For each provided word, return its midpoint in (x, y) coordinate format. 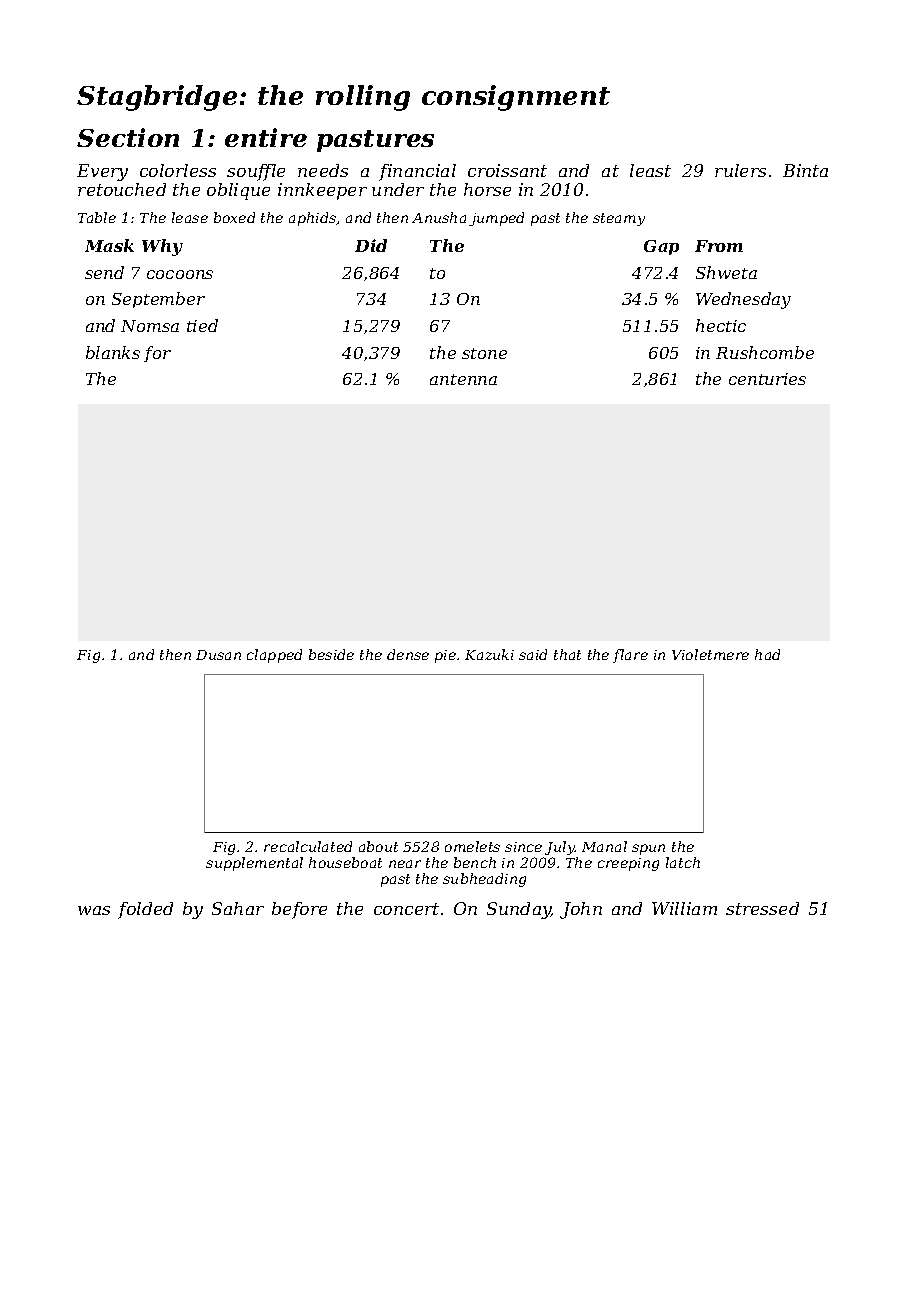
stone (484, 353)
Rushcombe (765, 352)
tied (202, 325)
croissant (507, 170)
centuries (767, 379)
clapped (274, 656)
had (767, 654)
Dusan (218, 655)
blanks (113, 352)
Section (128, 137)
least (650, 170)
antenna (463, 379)
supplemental (254, 864)
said (533, 654)
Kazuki (489, 654)
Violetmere (710, 654)
